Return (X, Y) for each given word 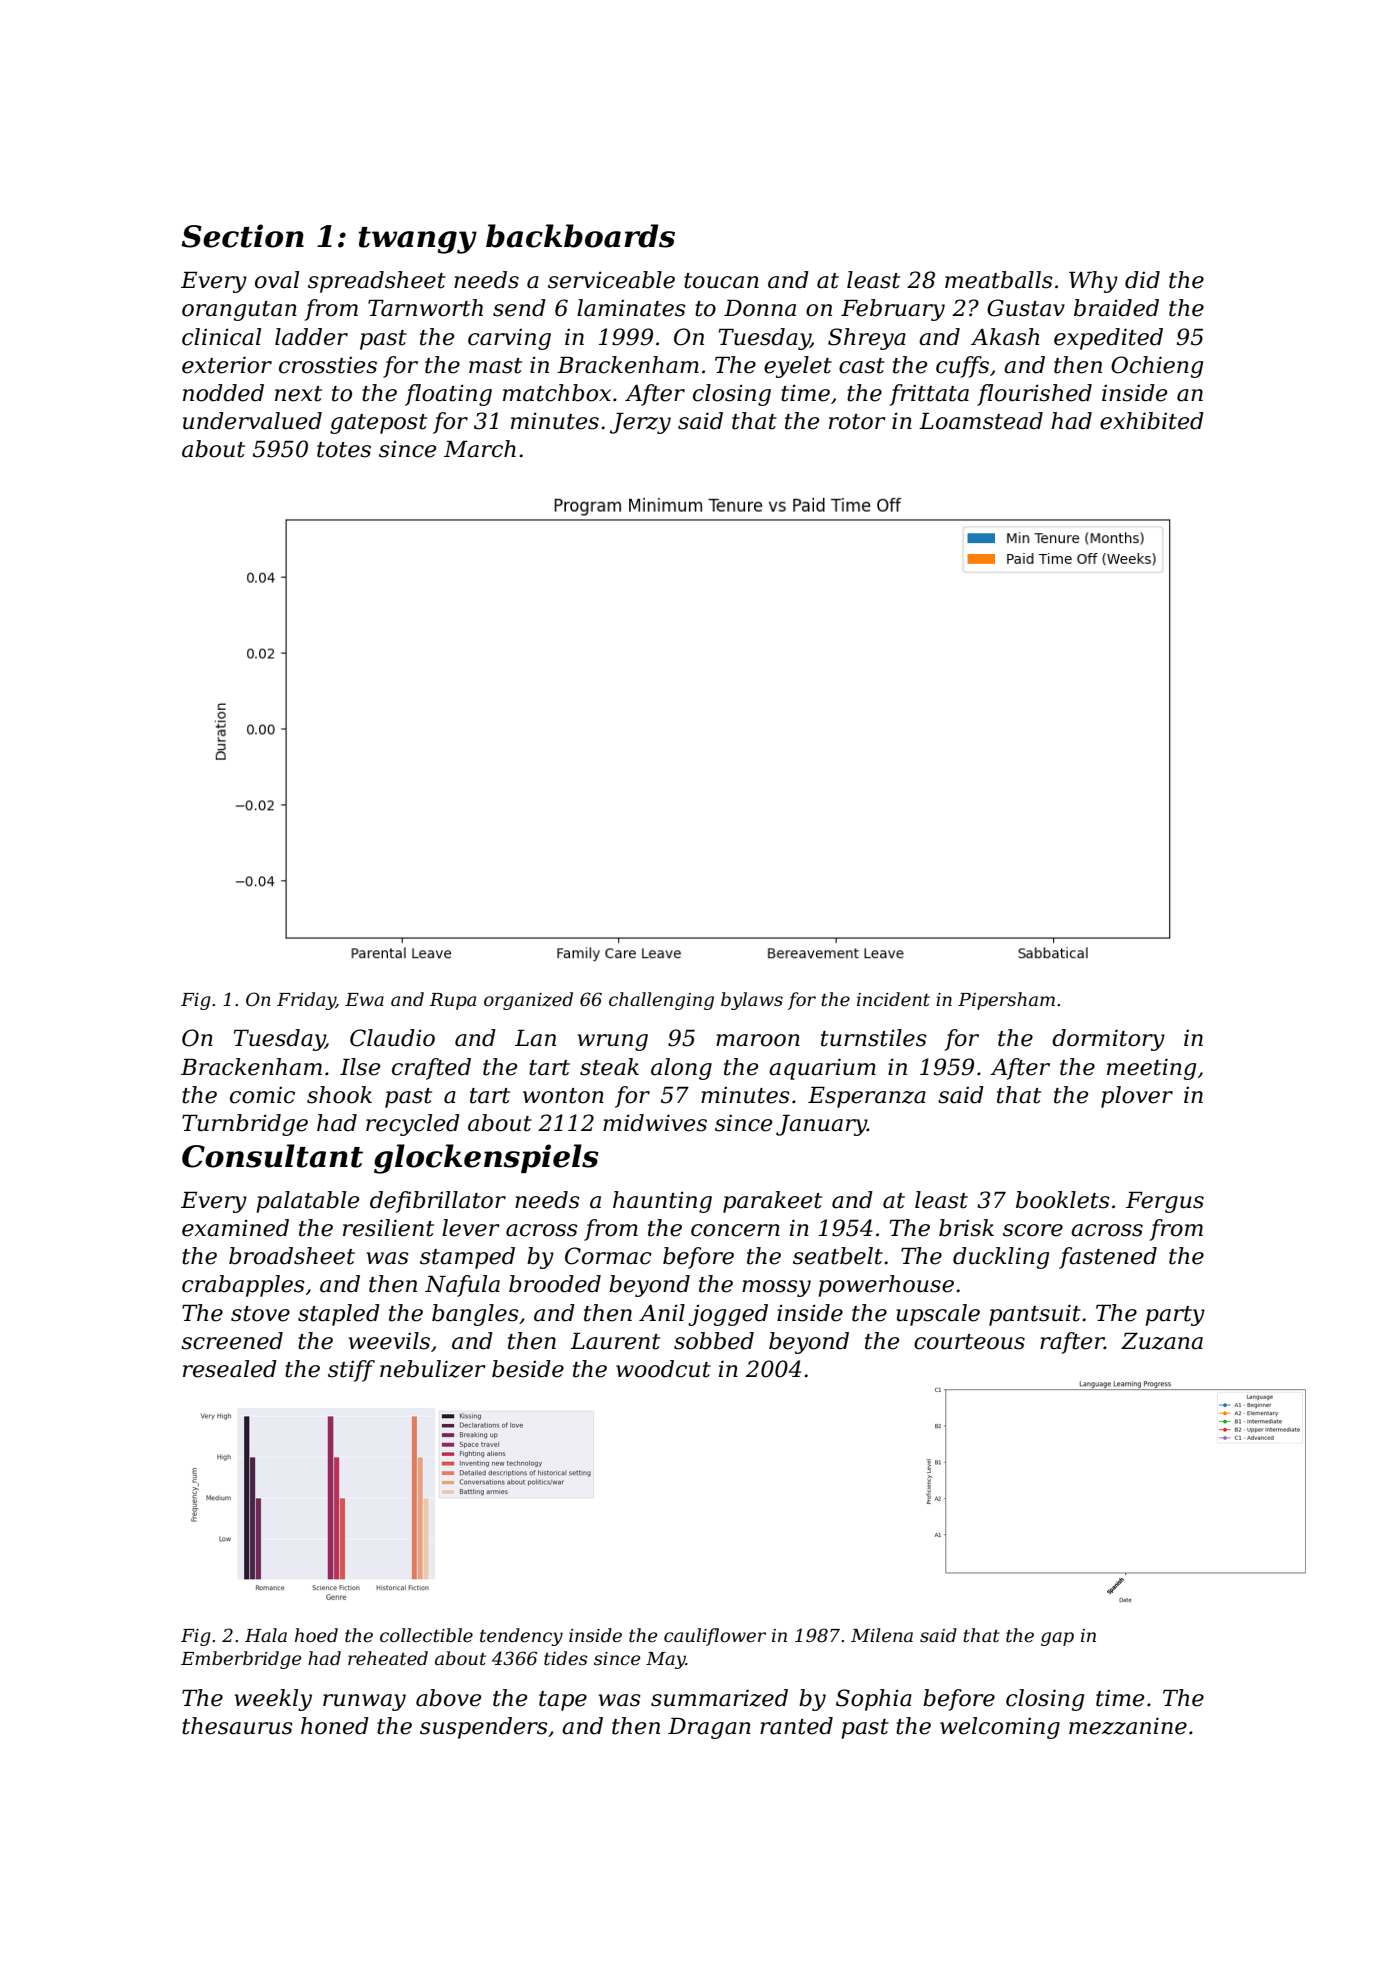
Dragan (709, 1728)
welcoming (1000, 1728)
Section (242, 236)
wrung (612, 1042)
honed (335, 1726)
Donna (760, 308)
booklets (1063, 1200)
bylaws (752, 1001)
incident (893, 999)
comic (262, 1095)
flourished (1034, 395)
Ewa (364, 999)
